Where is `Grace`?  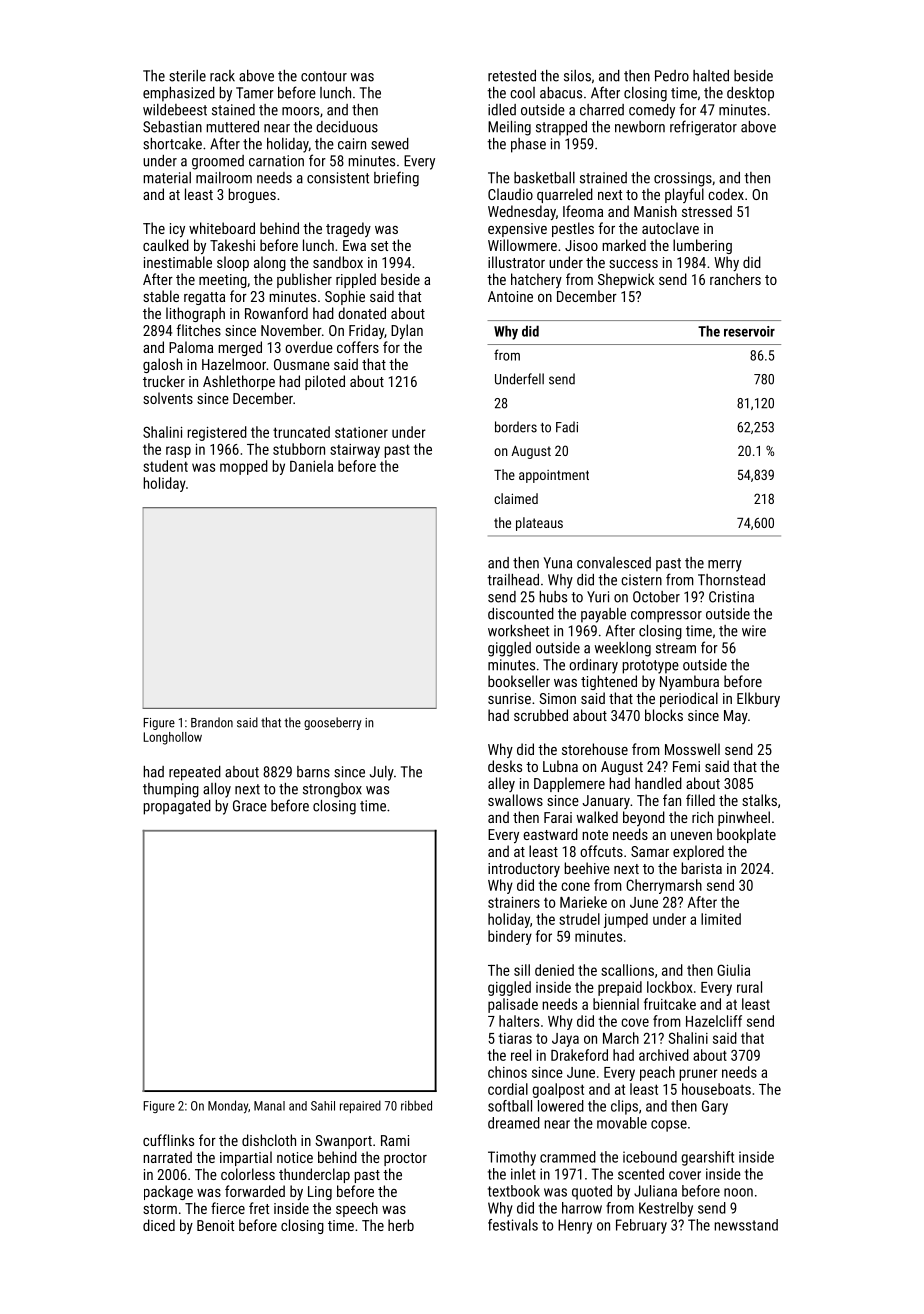 Grace is located at coordinates (250, 806).
